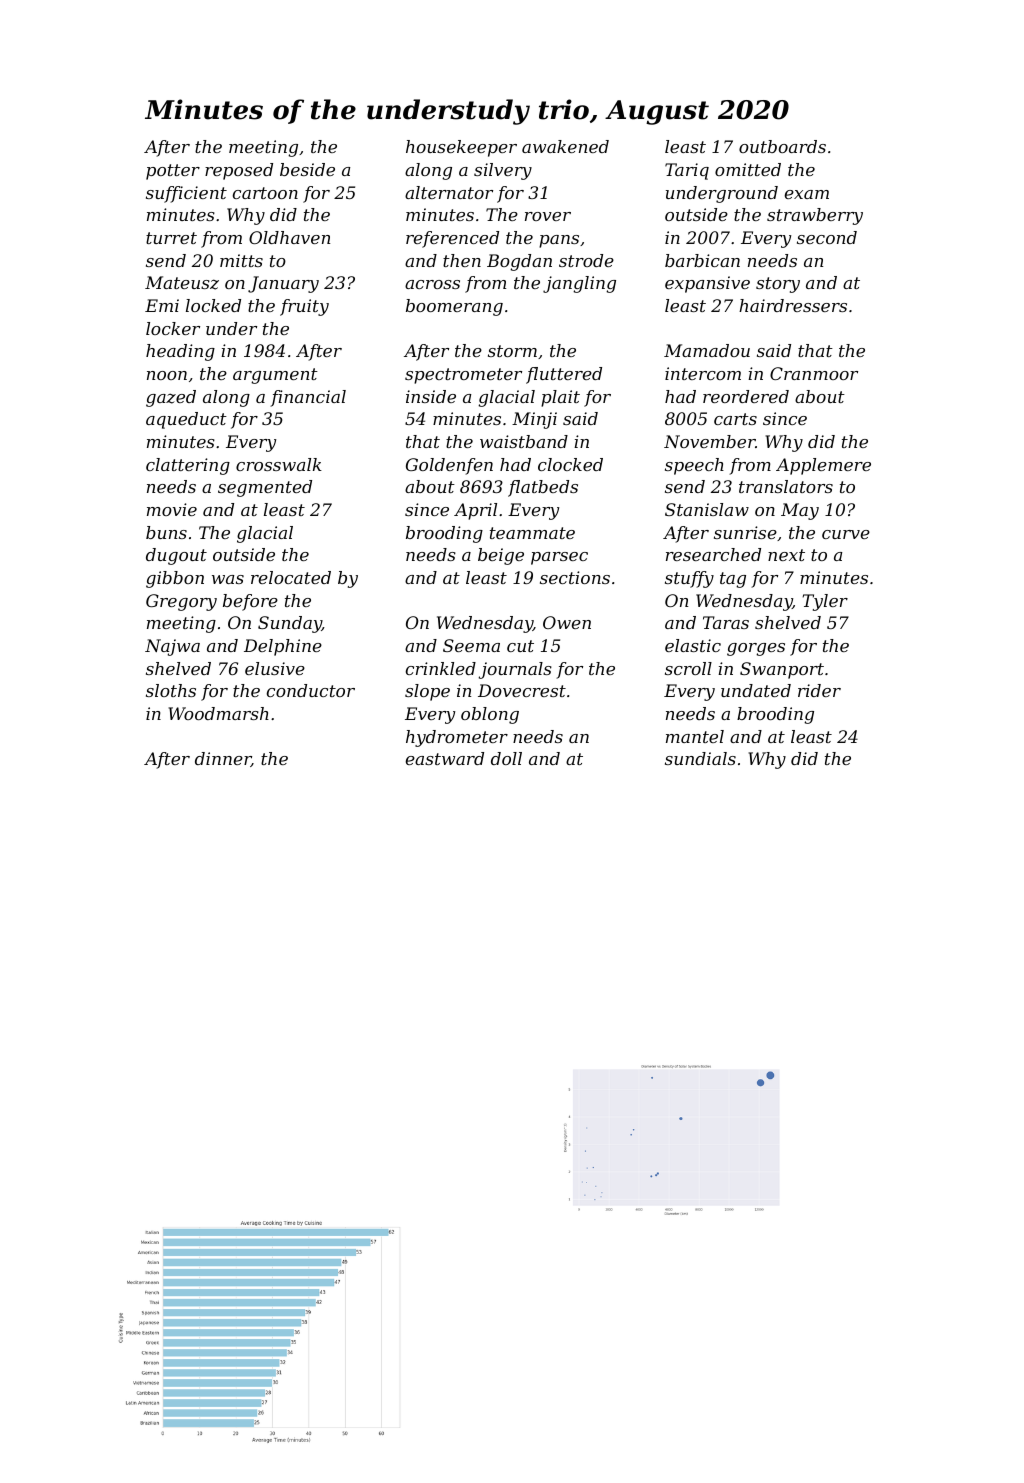 Image resolution: width=1024 pixels, height=1483 pixels. What do you see at coordinates (707, 509) in the screenshot?
I see `Stanislaw` at bounding box center [707, 509].
